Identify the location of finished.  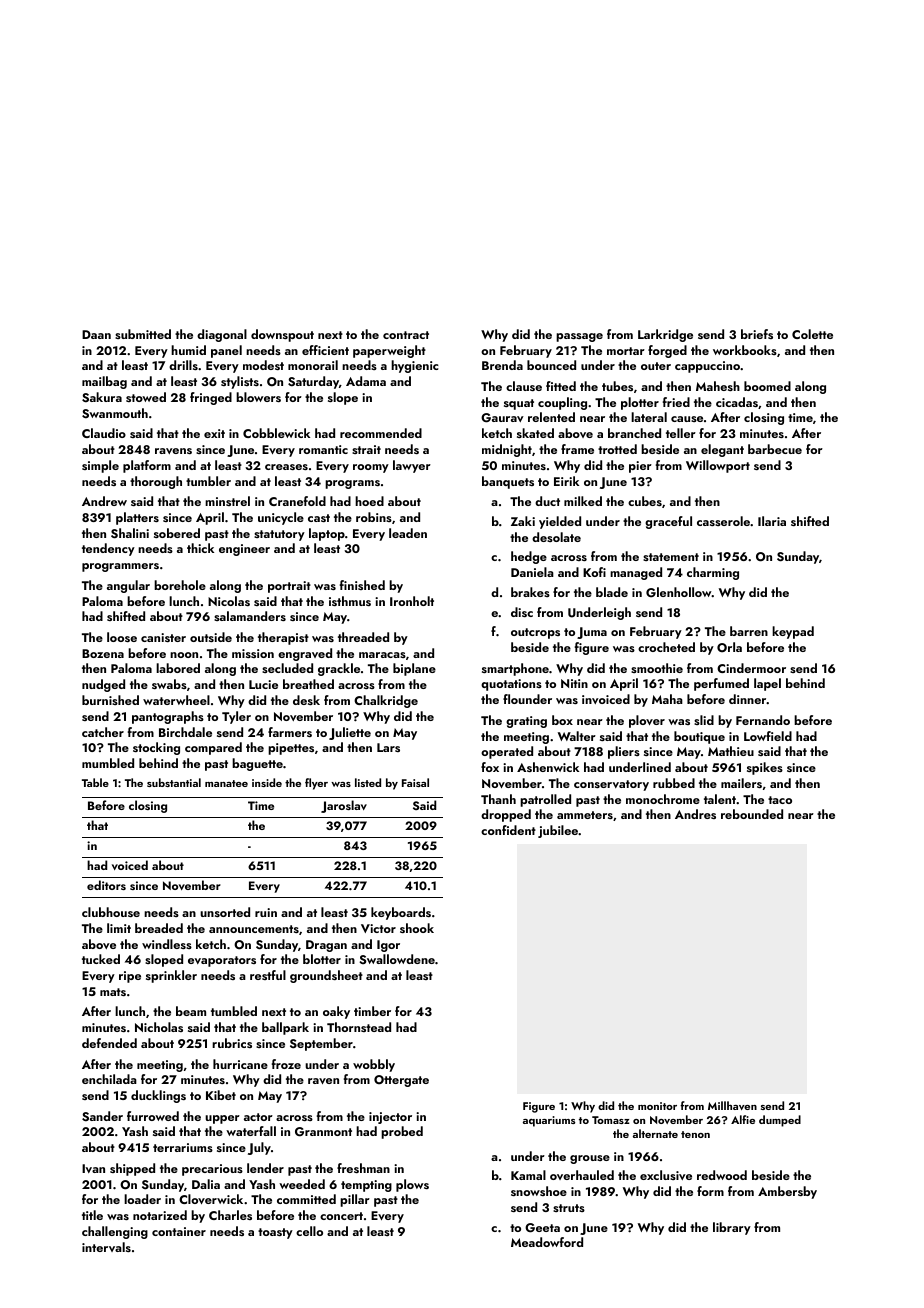
(362, 585).
